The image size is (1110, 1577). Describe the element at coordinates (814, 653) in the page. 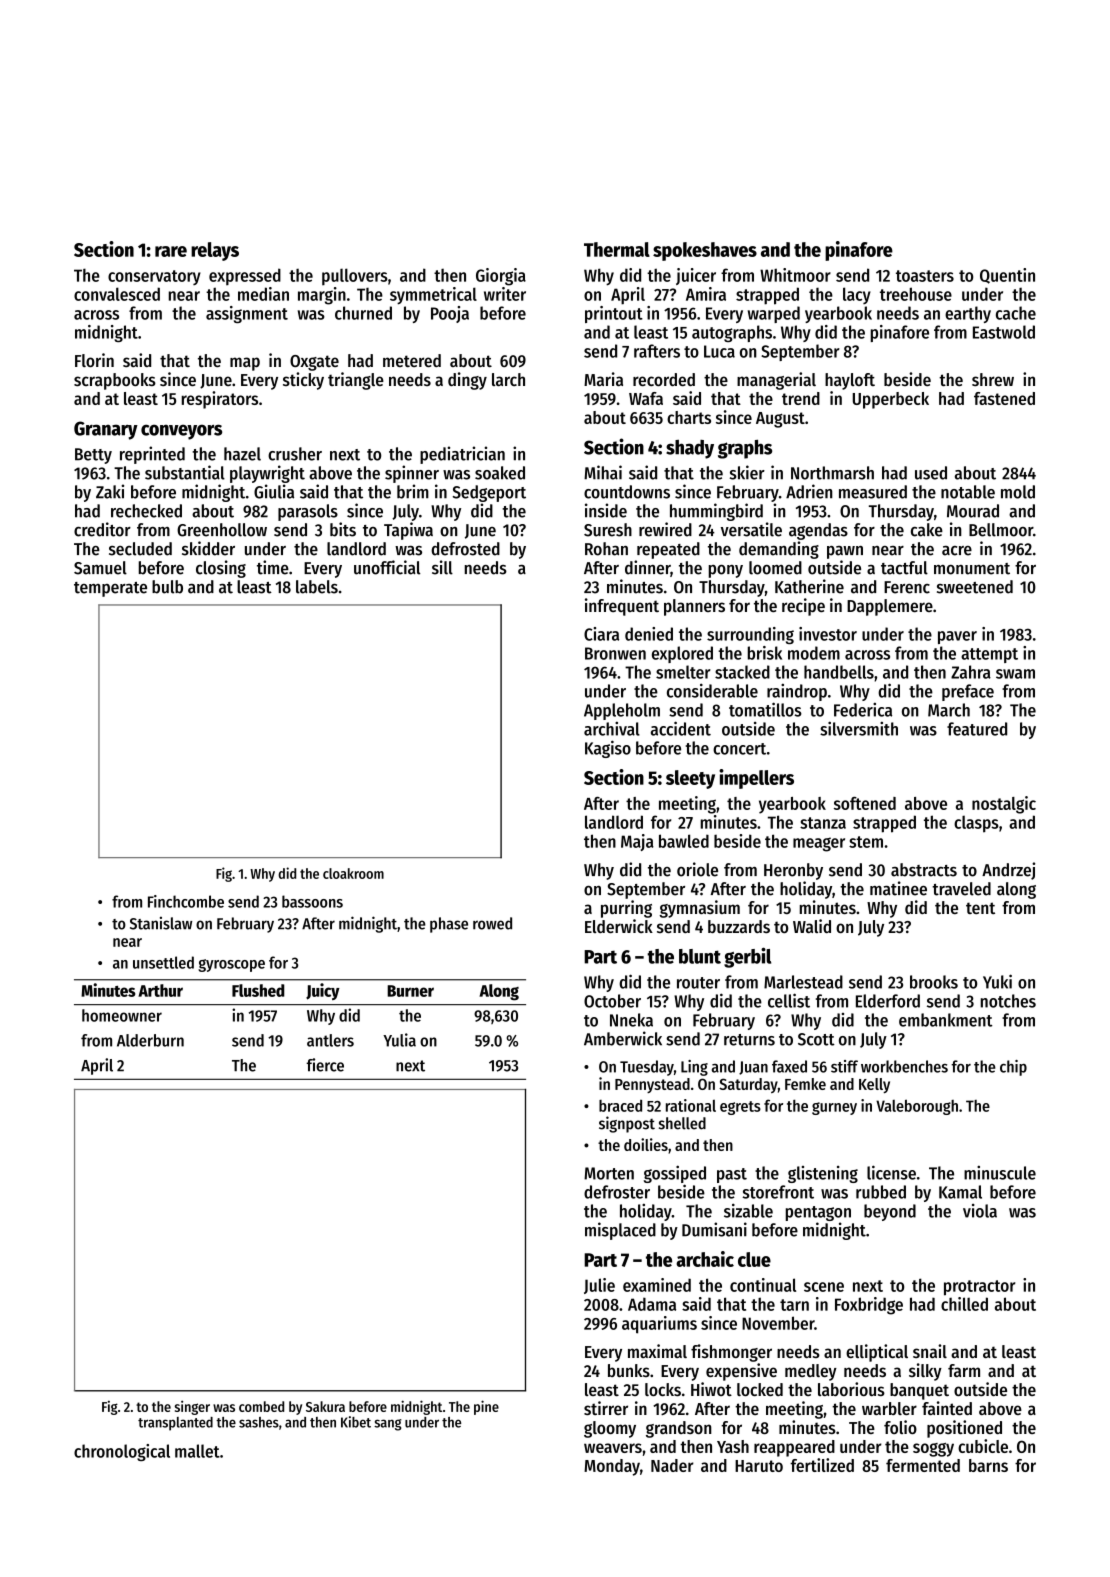

I see `modem` at that location.
